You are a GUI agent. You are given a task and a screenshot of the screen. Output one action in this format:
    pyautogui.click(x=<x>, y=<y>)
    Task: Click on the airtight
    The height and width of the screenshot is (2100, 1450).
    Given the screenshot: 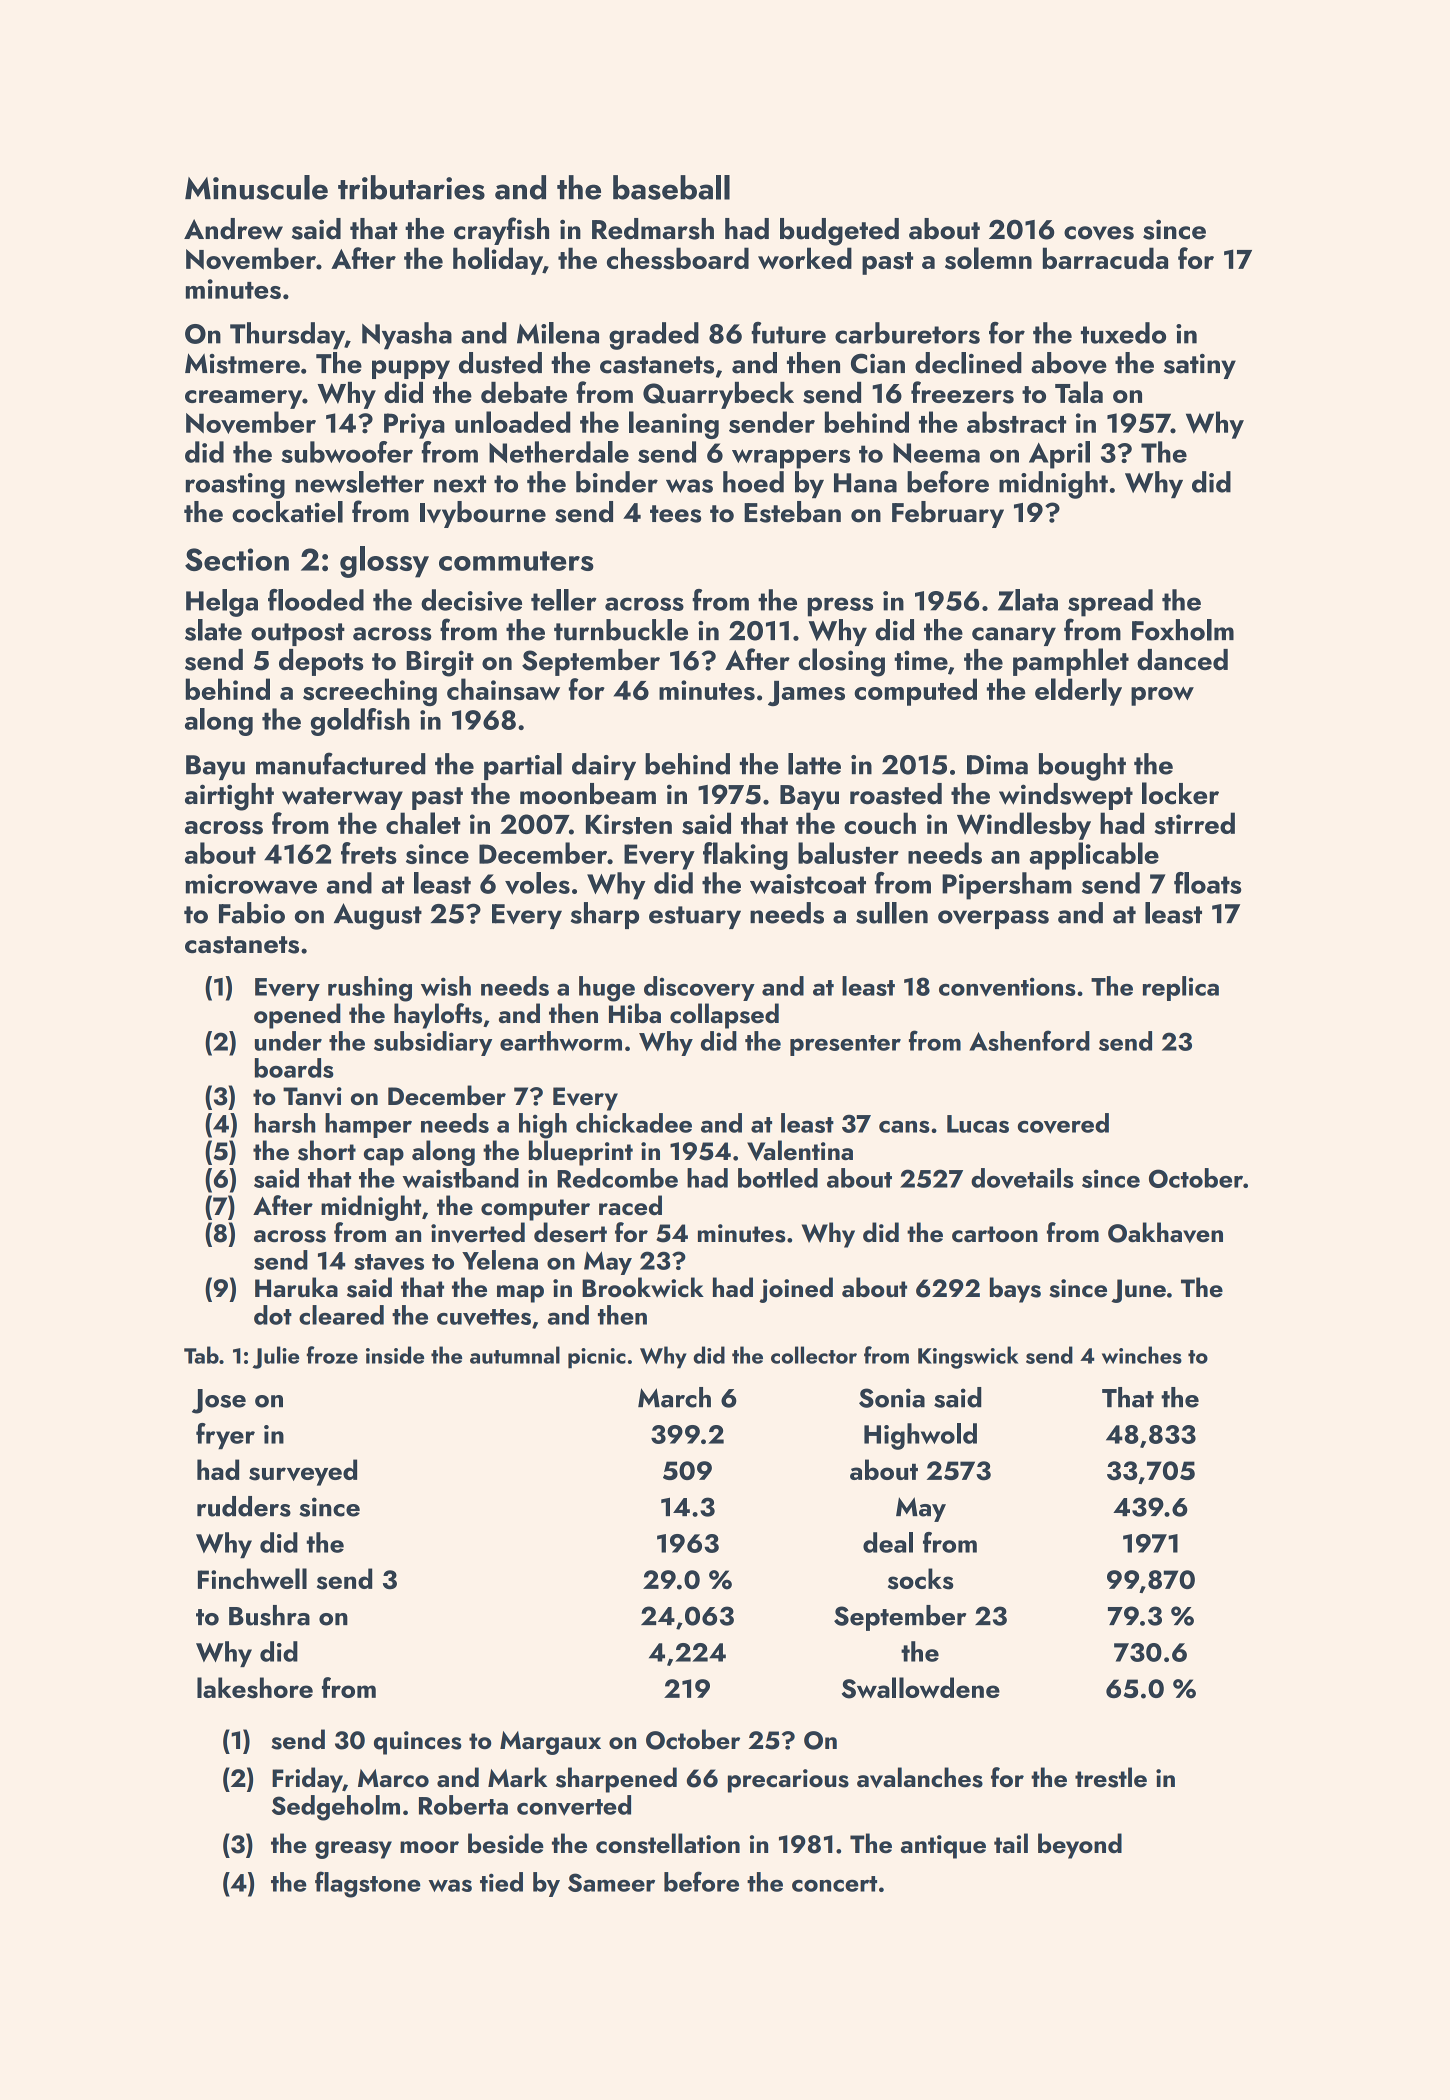 What is the action you would take?
    pyautogui.click(x=229, y=797)
